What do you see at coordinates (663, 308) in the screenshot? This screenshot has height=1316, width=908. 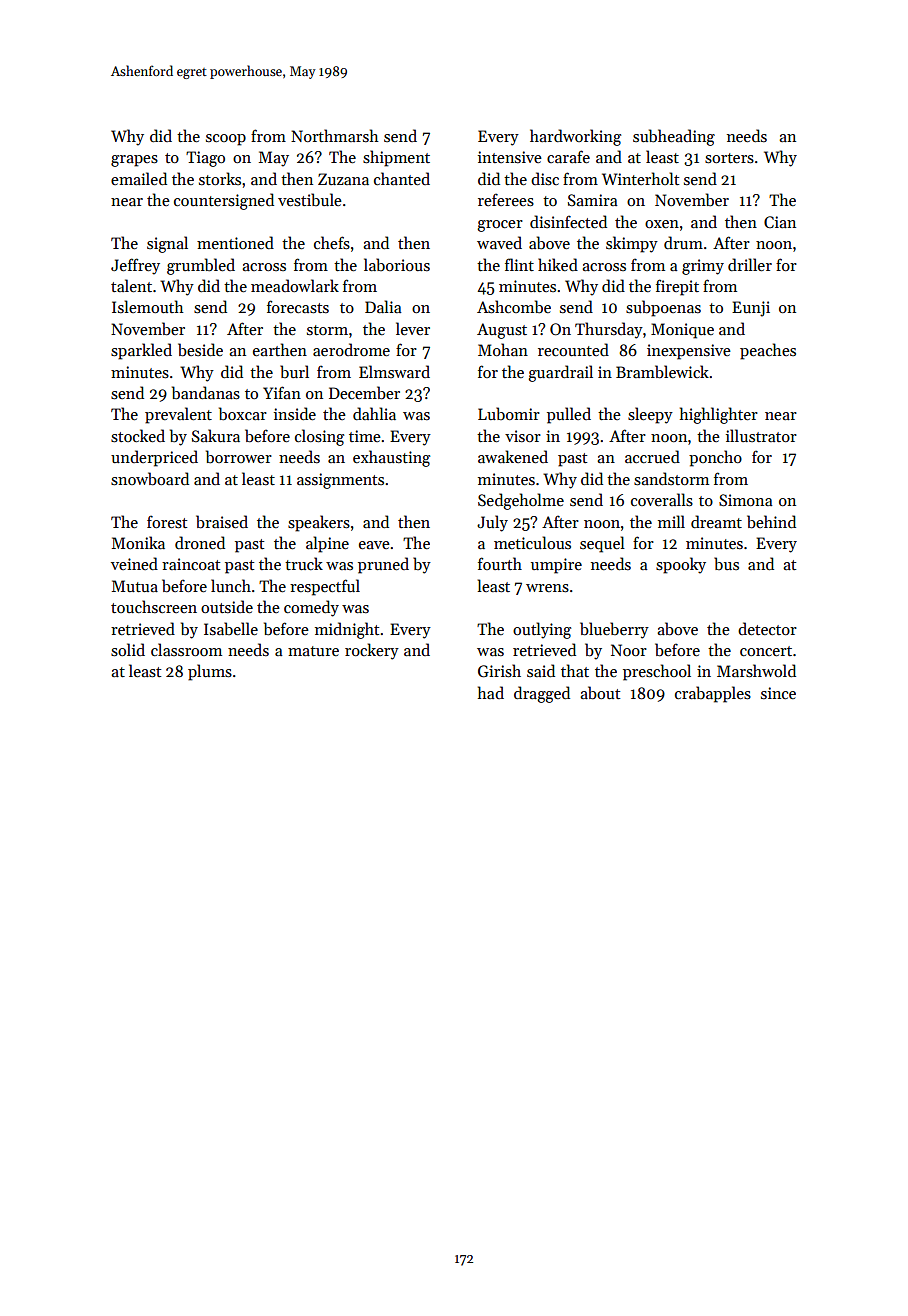 I see `subpoenas` at bounding box center [663, 308].
